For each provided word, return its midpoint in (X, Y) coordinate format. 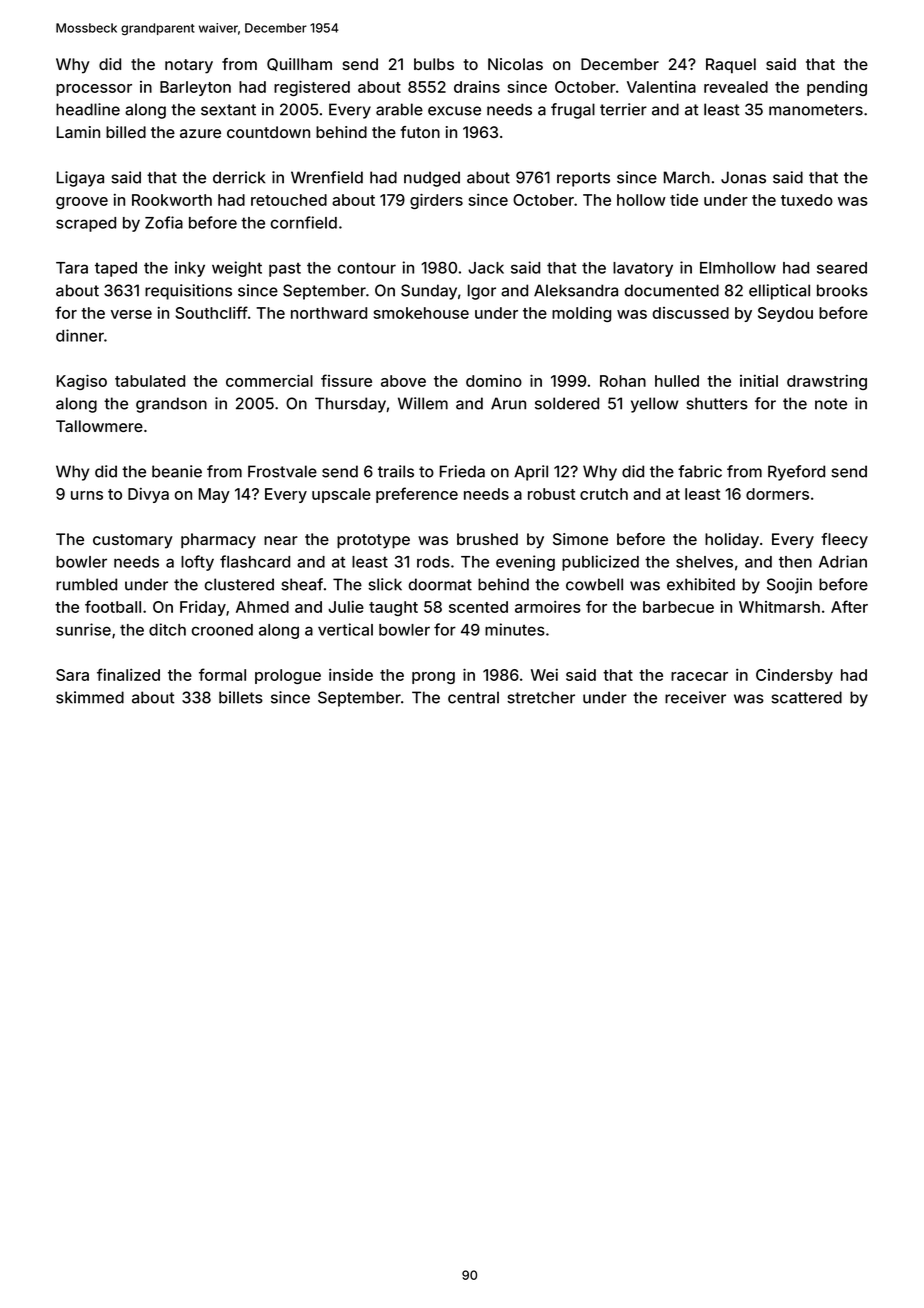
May (214, 495)
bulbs (434, 64)
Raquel (731, 66)
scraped (86, 224)
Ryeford (796, 473)
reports (583, 179)
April (531, 473)
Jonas (743, 177)
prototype (373, 541)
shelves (704, 562)
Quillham (299, 64)
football (113, 606)
